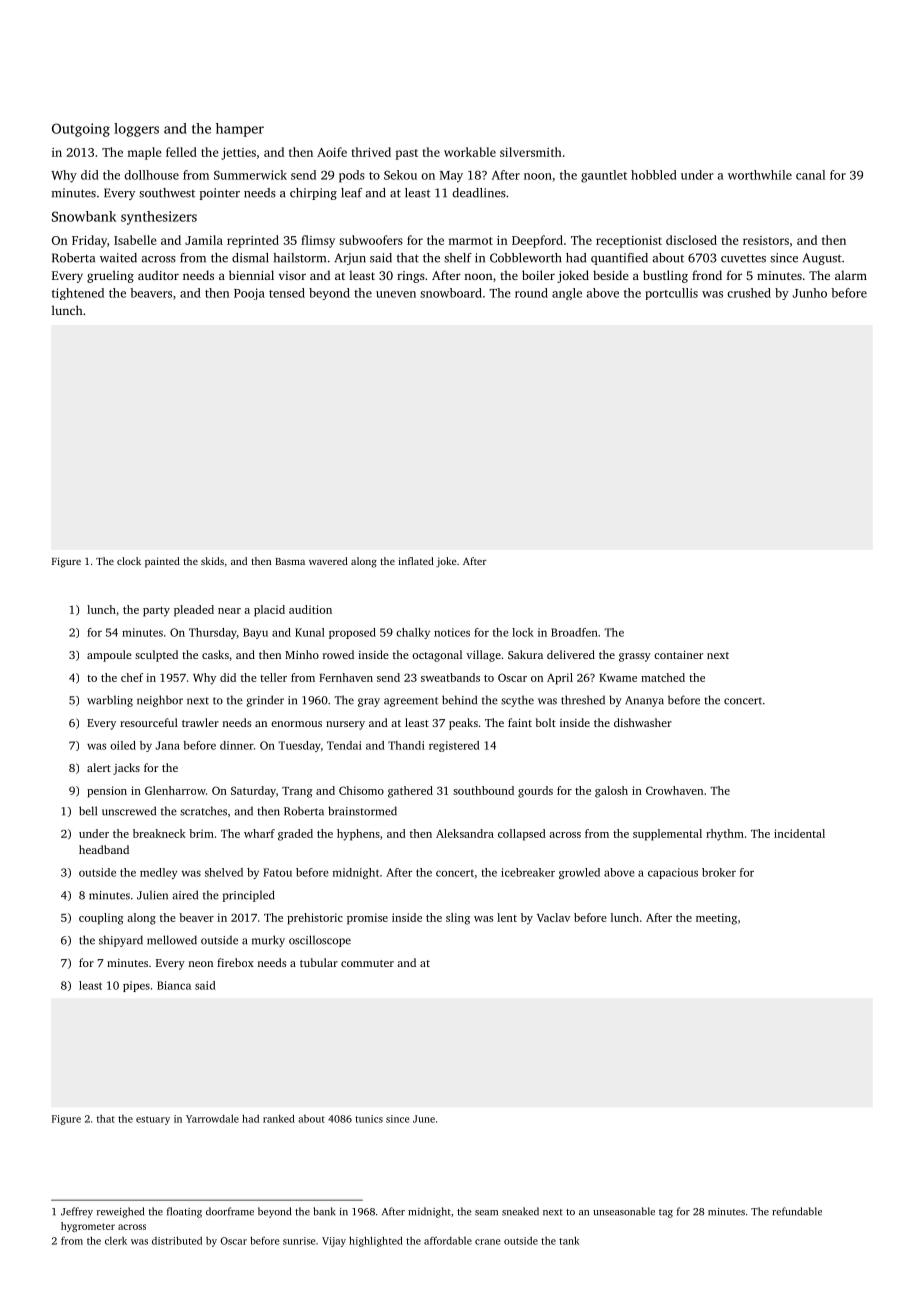 This screenshot has width=924, height=1308. What do you see at coordinates (716, 919) in the screenshot?
I see `meeting` at bounding box center [716, 919].
